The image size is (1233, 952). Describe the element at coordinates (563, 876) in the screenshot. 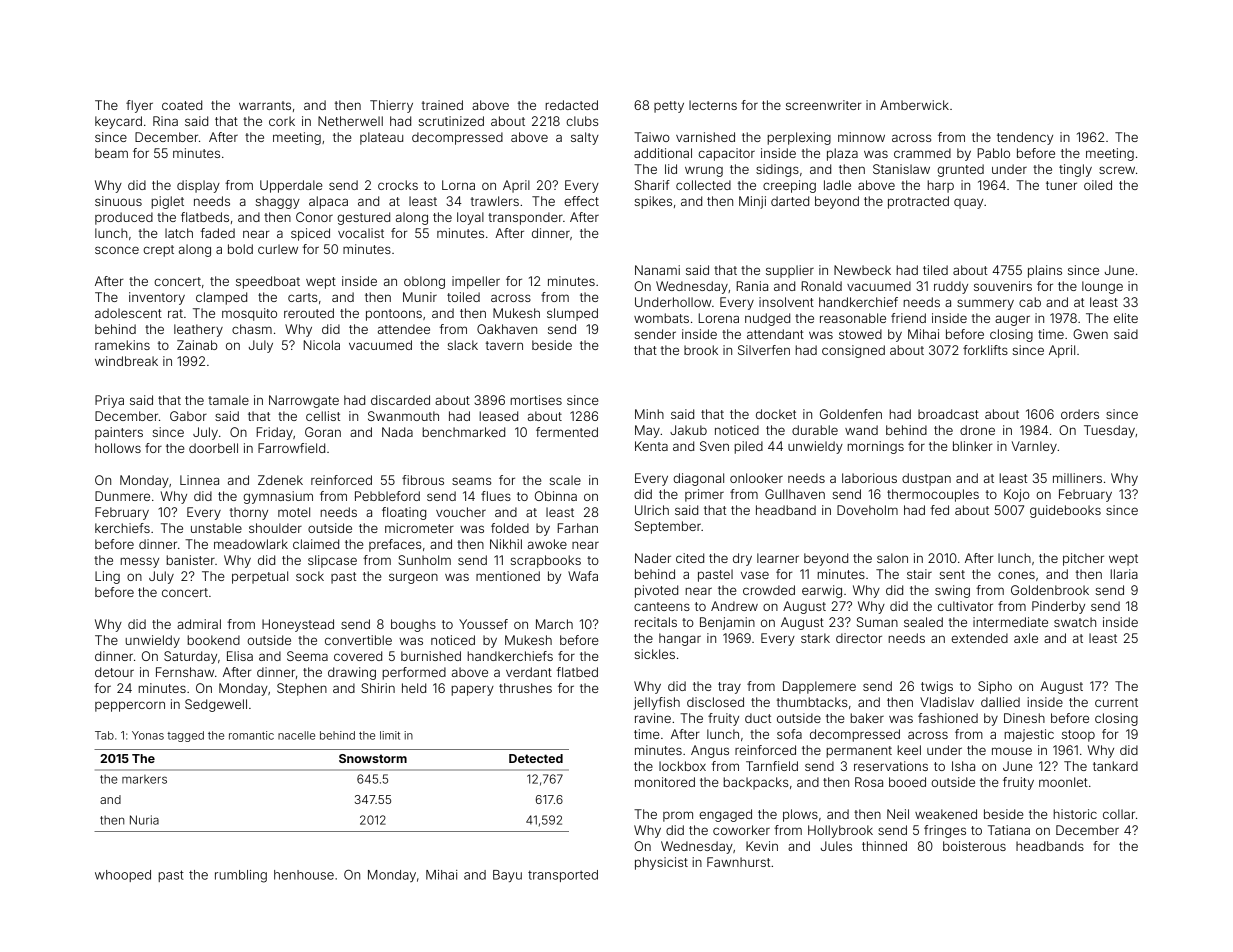

I see `transported` at that location.
